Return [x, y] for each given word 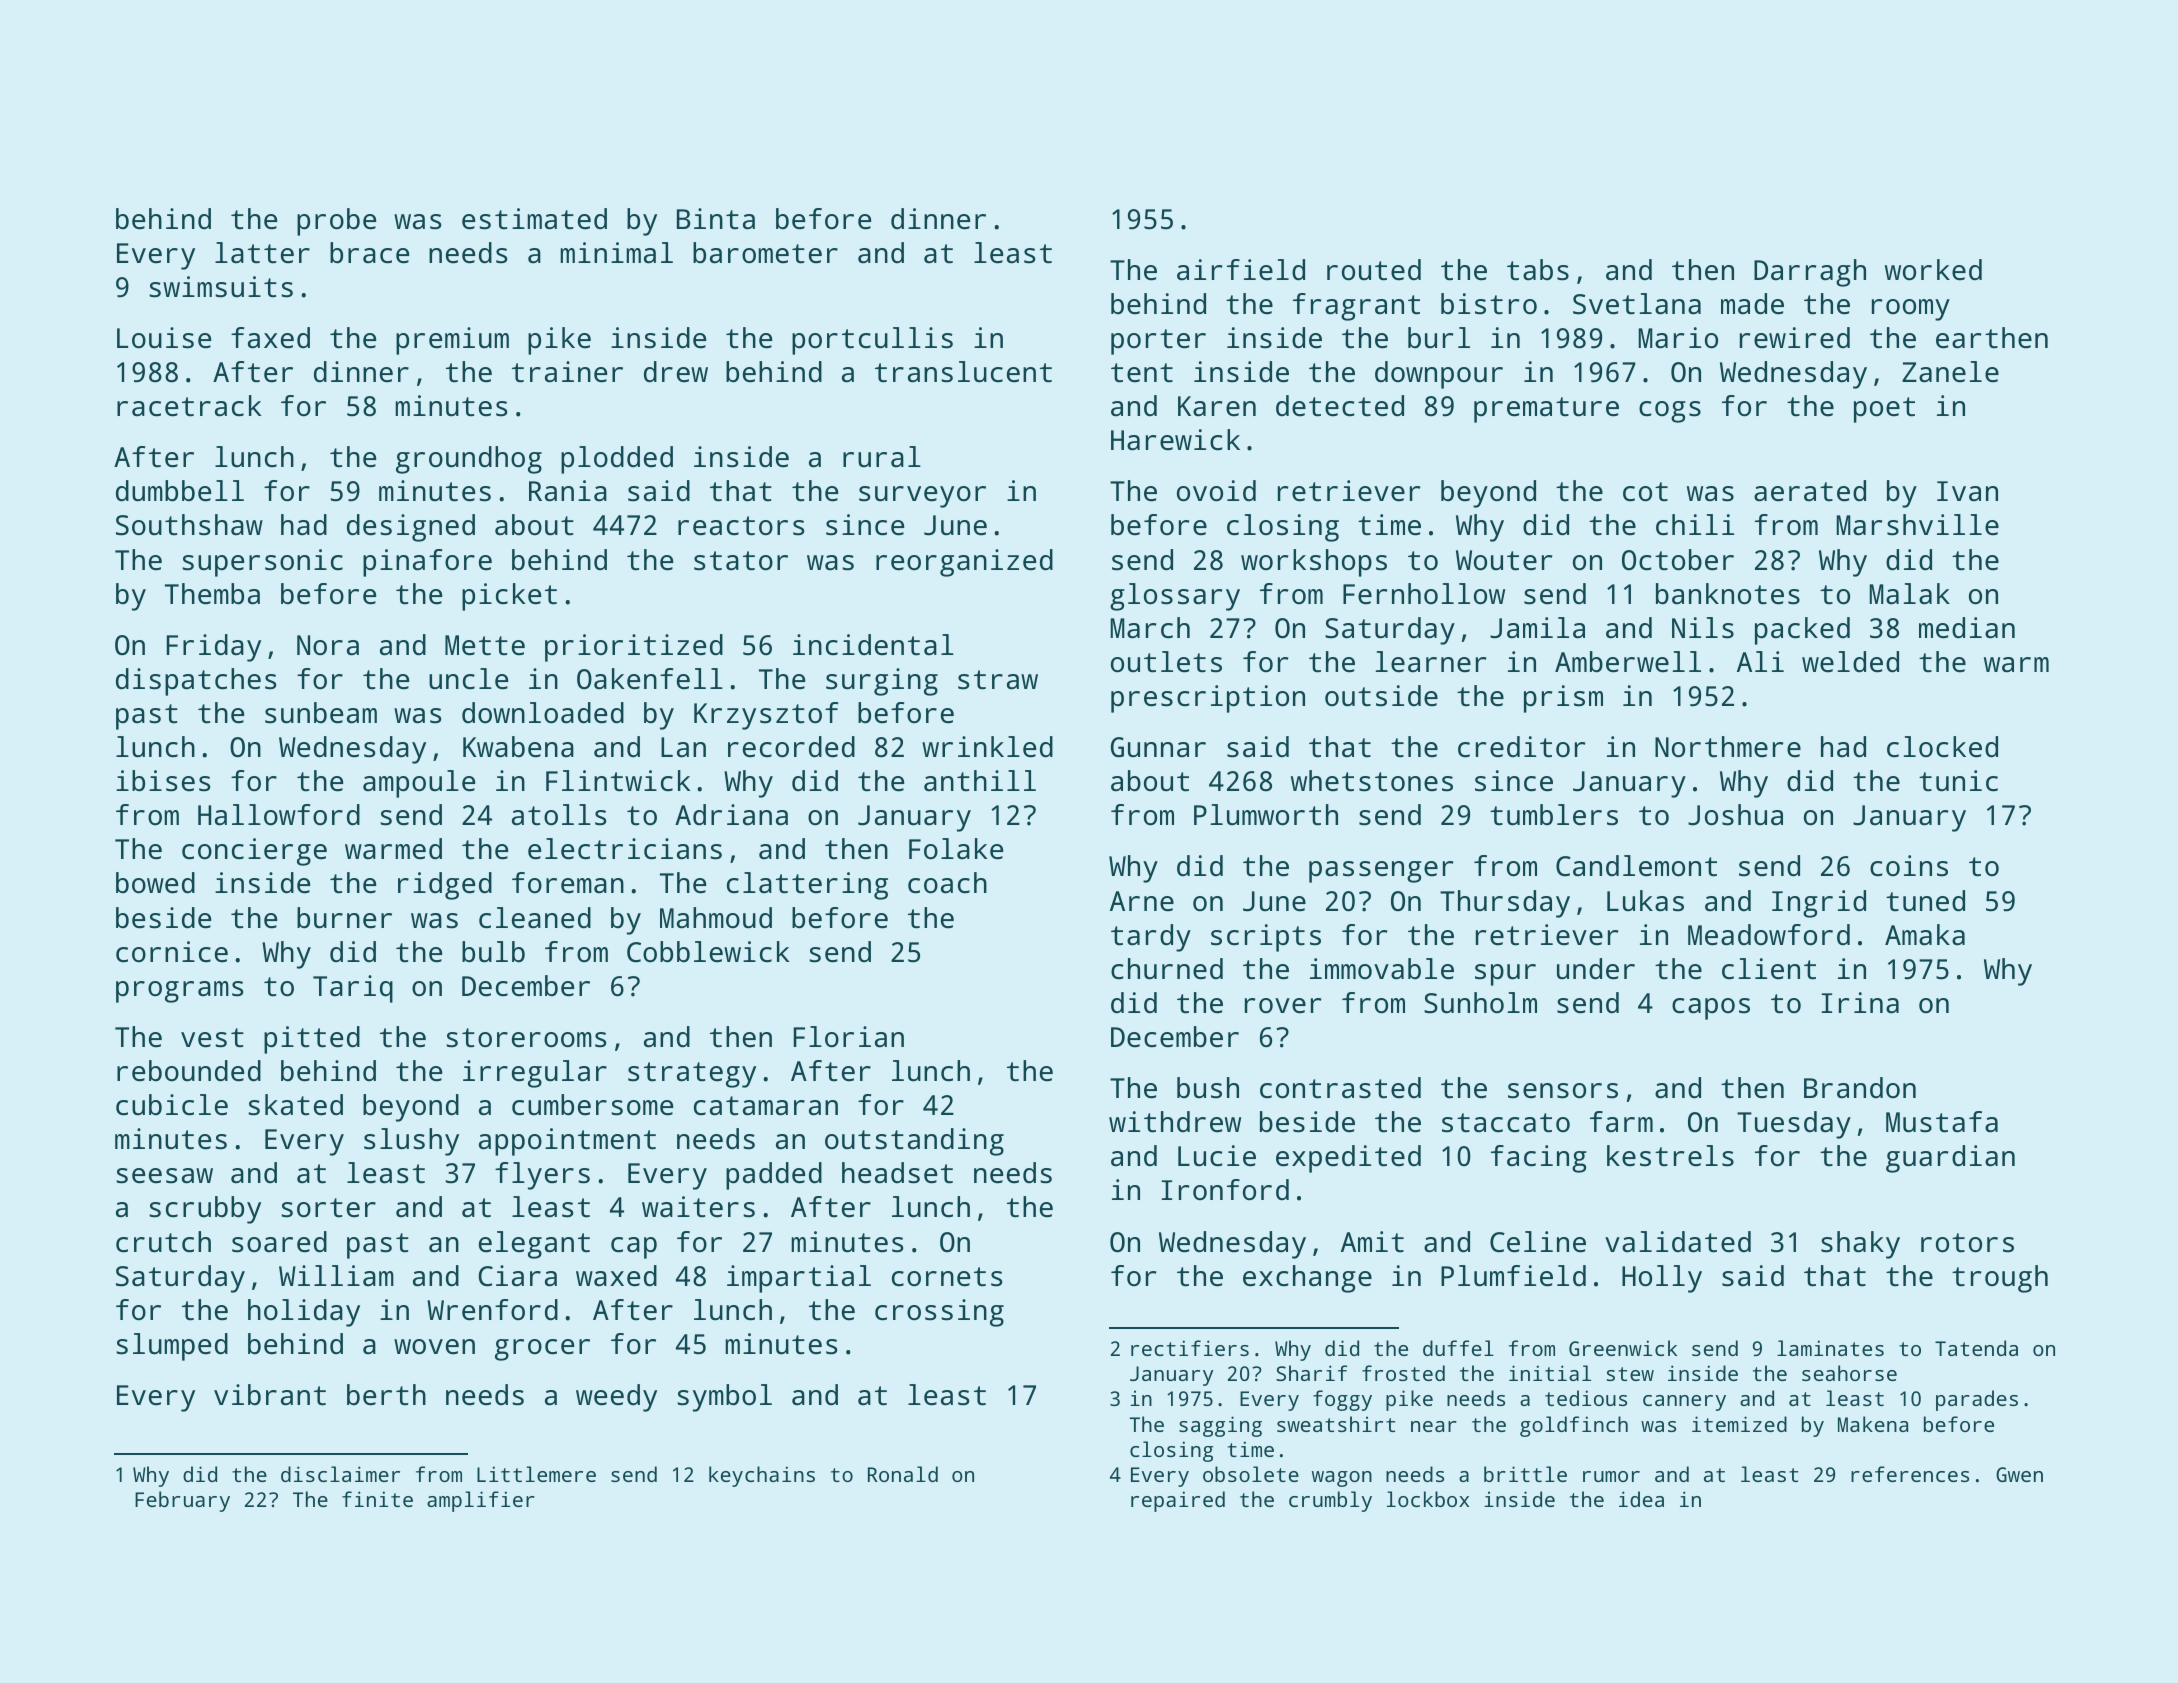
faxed [270, 338]
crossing [939, 1313]
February [182, 1501]
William [336, 1276]
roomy [1911, 310]
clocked [1942, 747]
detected [1340, 406]
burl [1439, 337]
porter [1158, 342]
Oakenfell [650, 679]
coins [1909, 866]
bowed [155, 883]
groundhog [469, 460]
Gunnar [1158, 747]
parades [1977, 1400]
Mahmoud [716, 918]
